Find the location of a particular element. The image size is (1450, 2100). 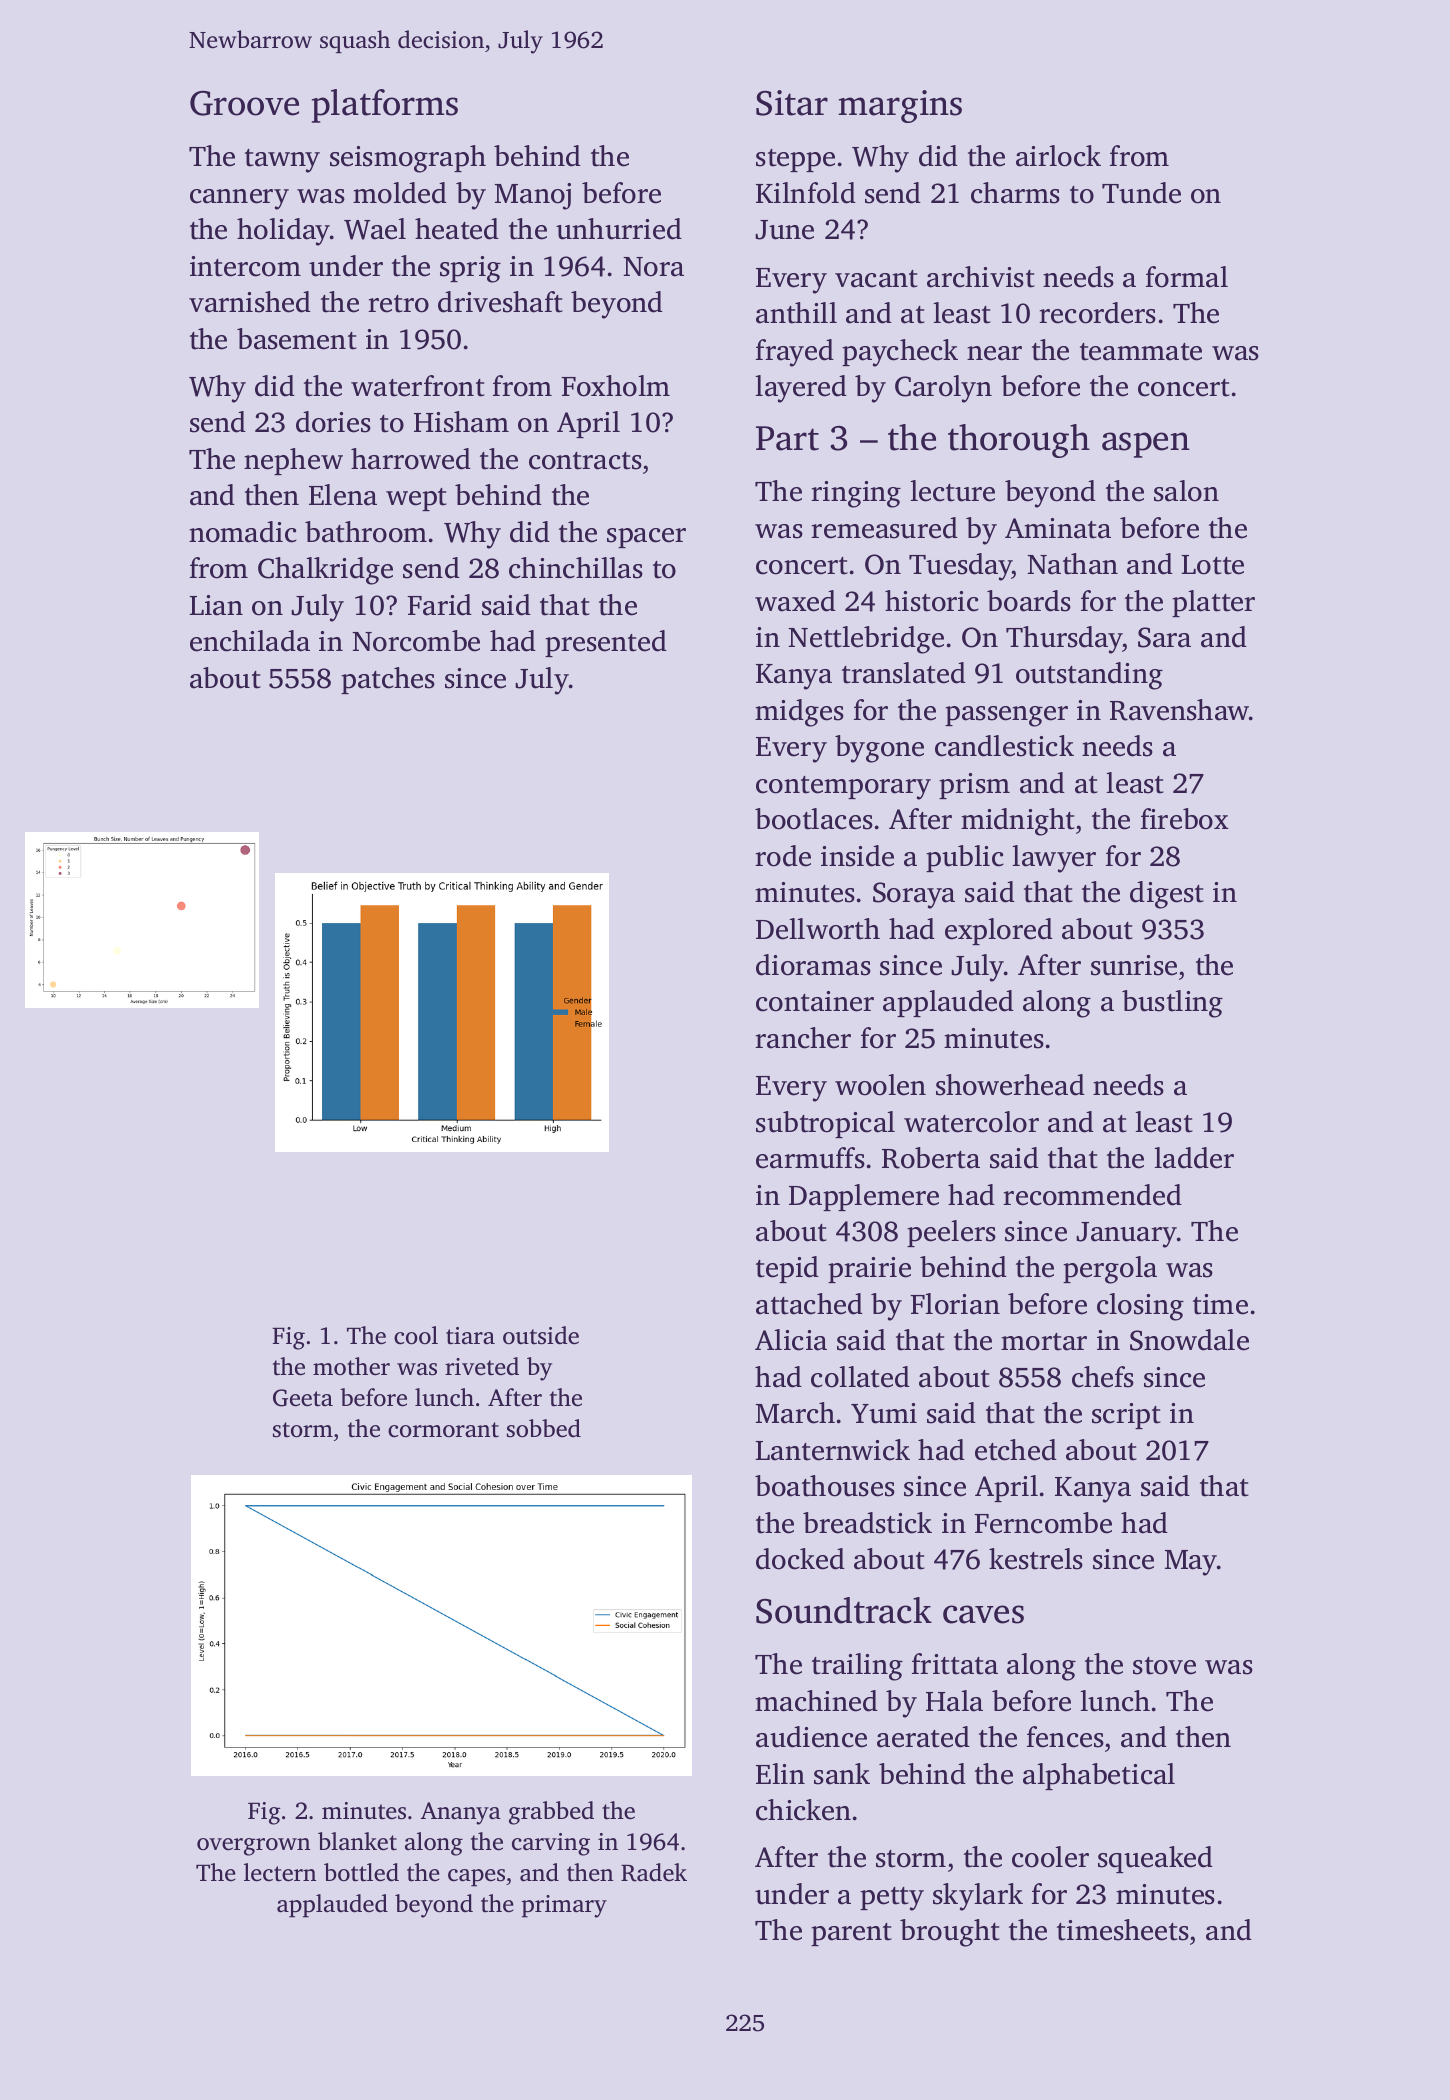

Snowdale is located at coordinates (1189, 1340).
